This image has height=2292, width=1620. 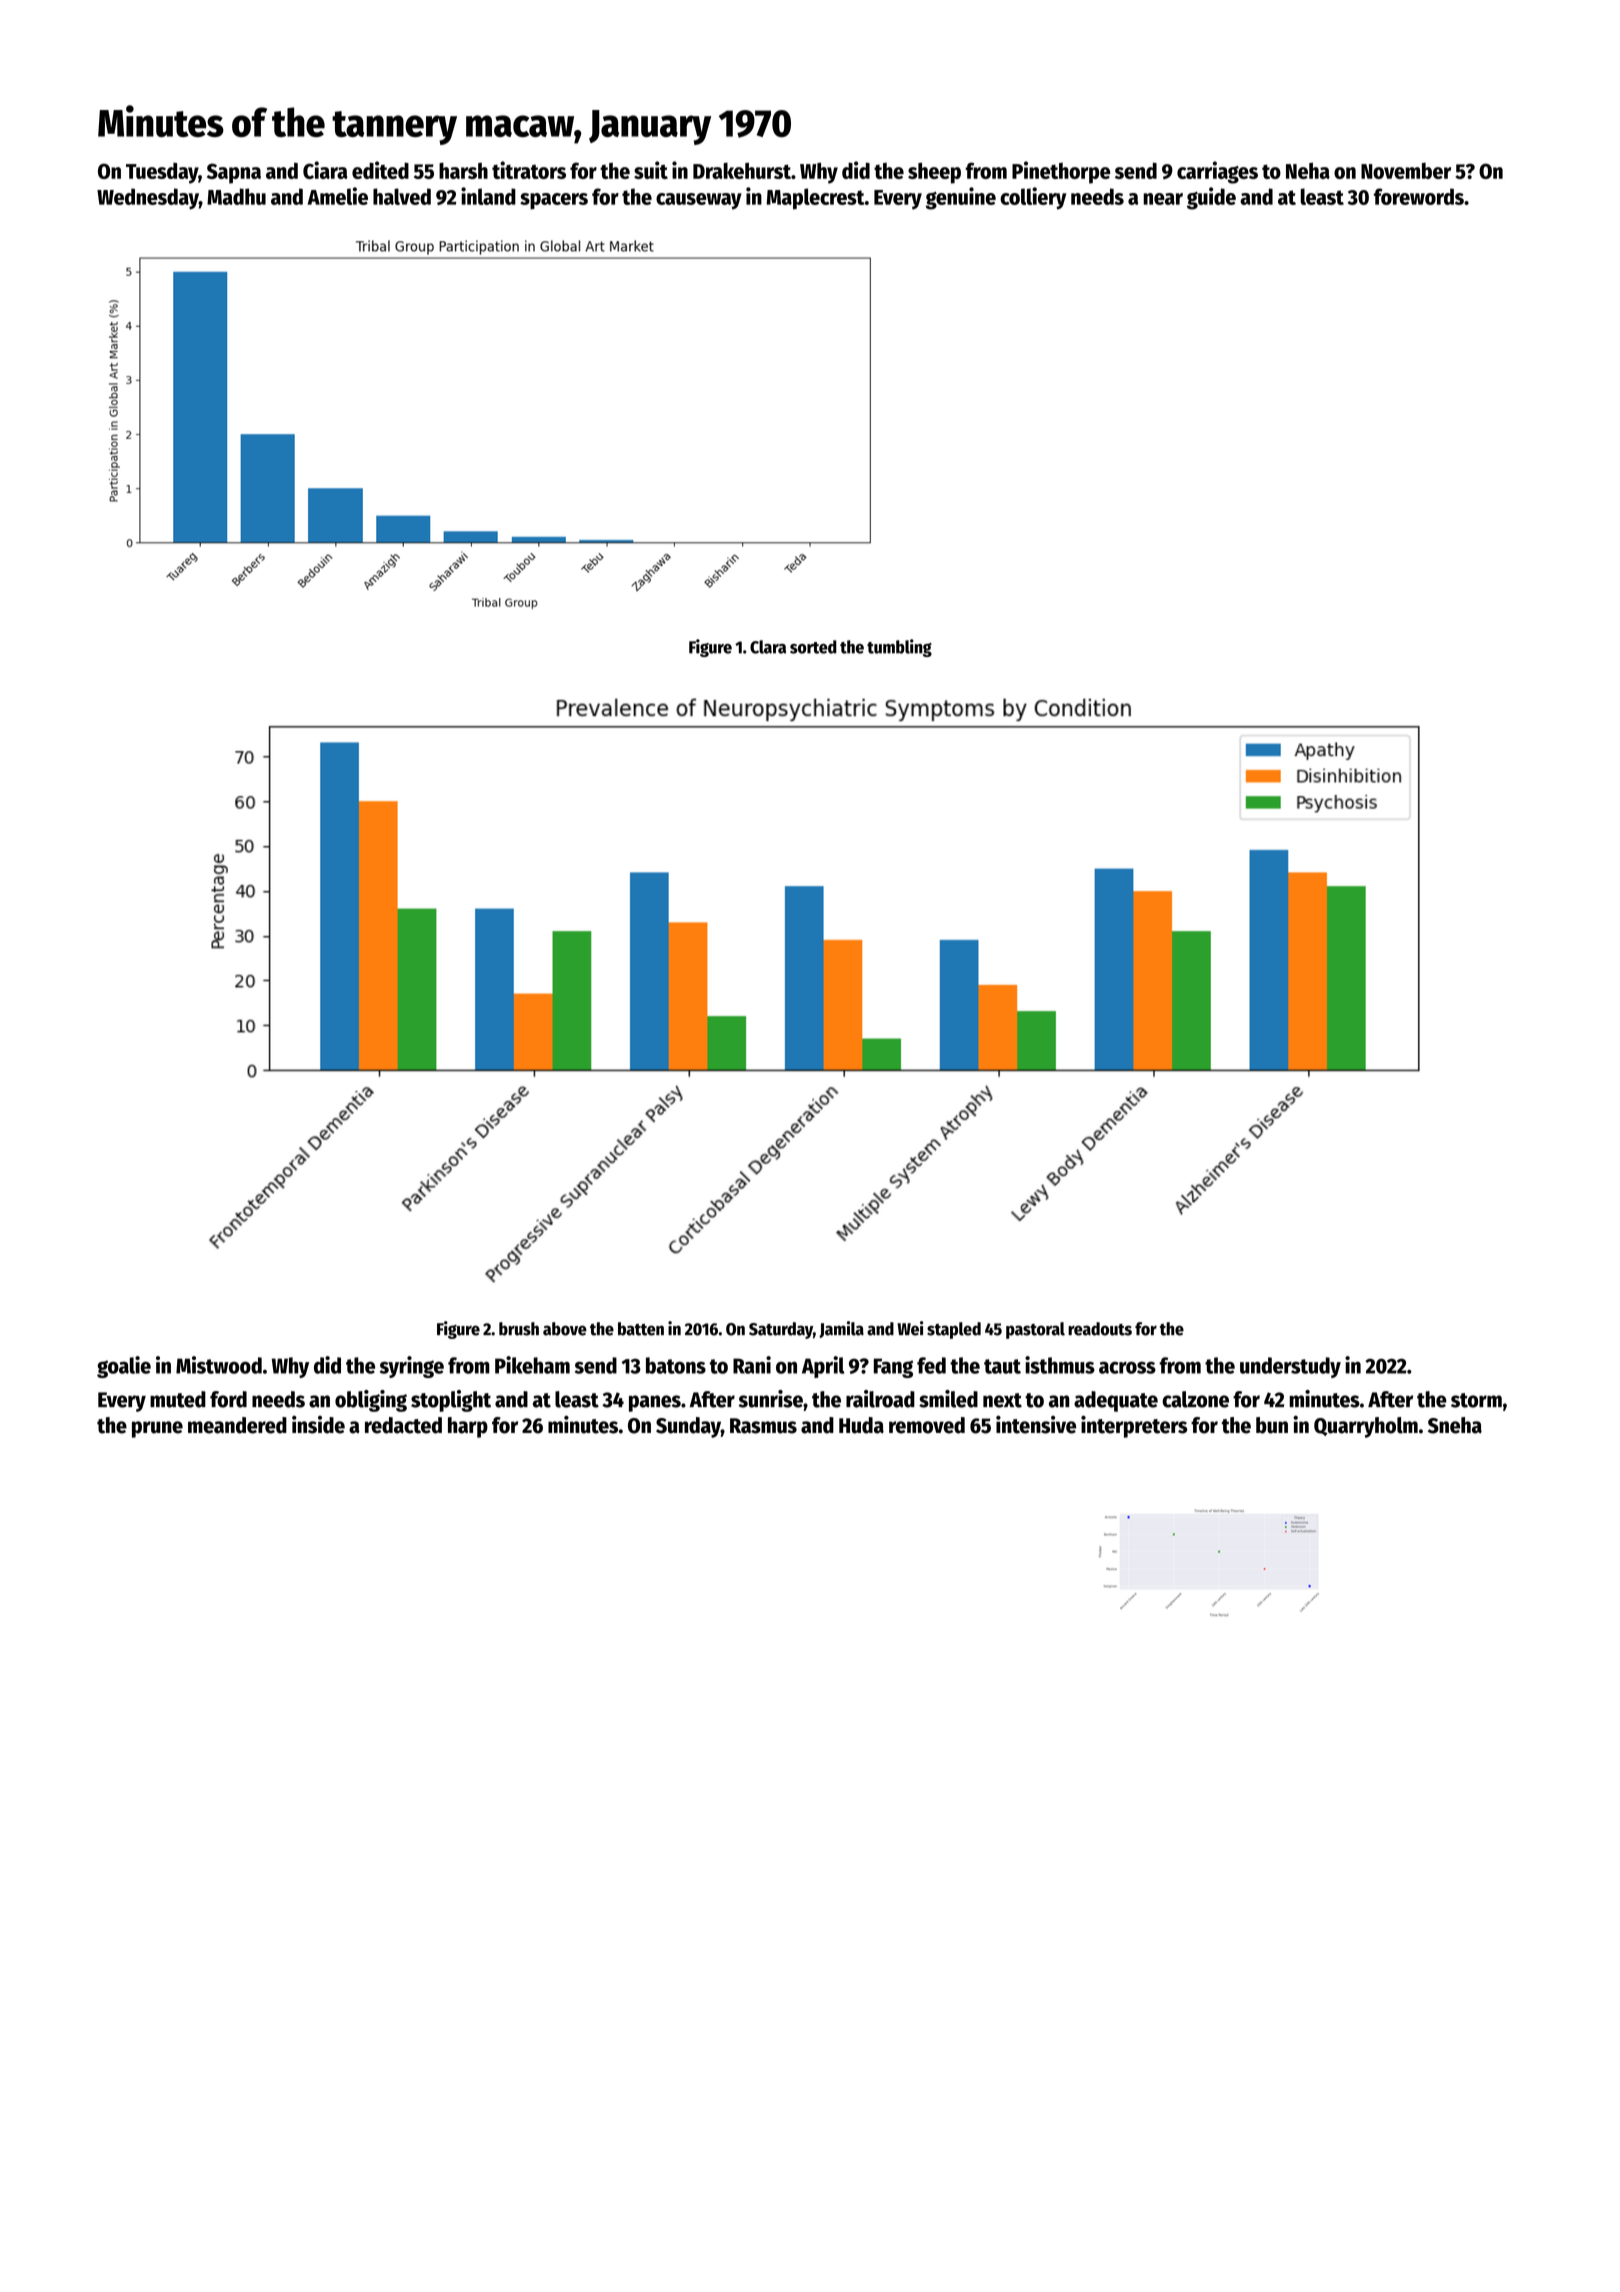 What do you see at coordinates (1217, 172) in the image?
I see `carriages` at bounding box center [1217, 172].
